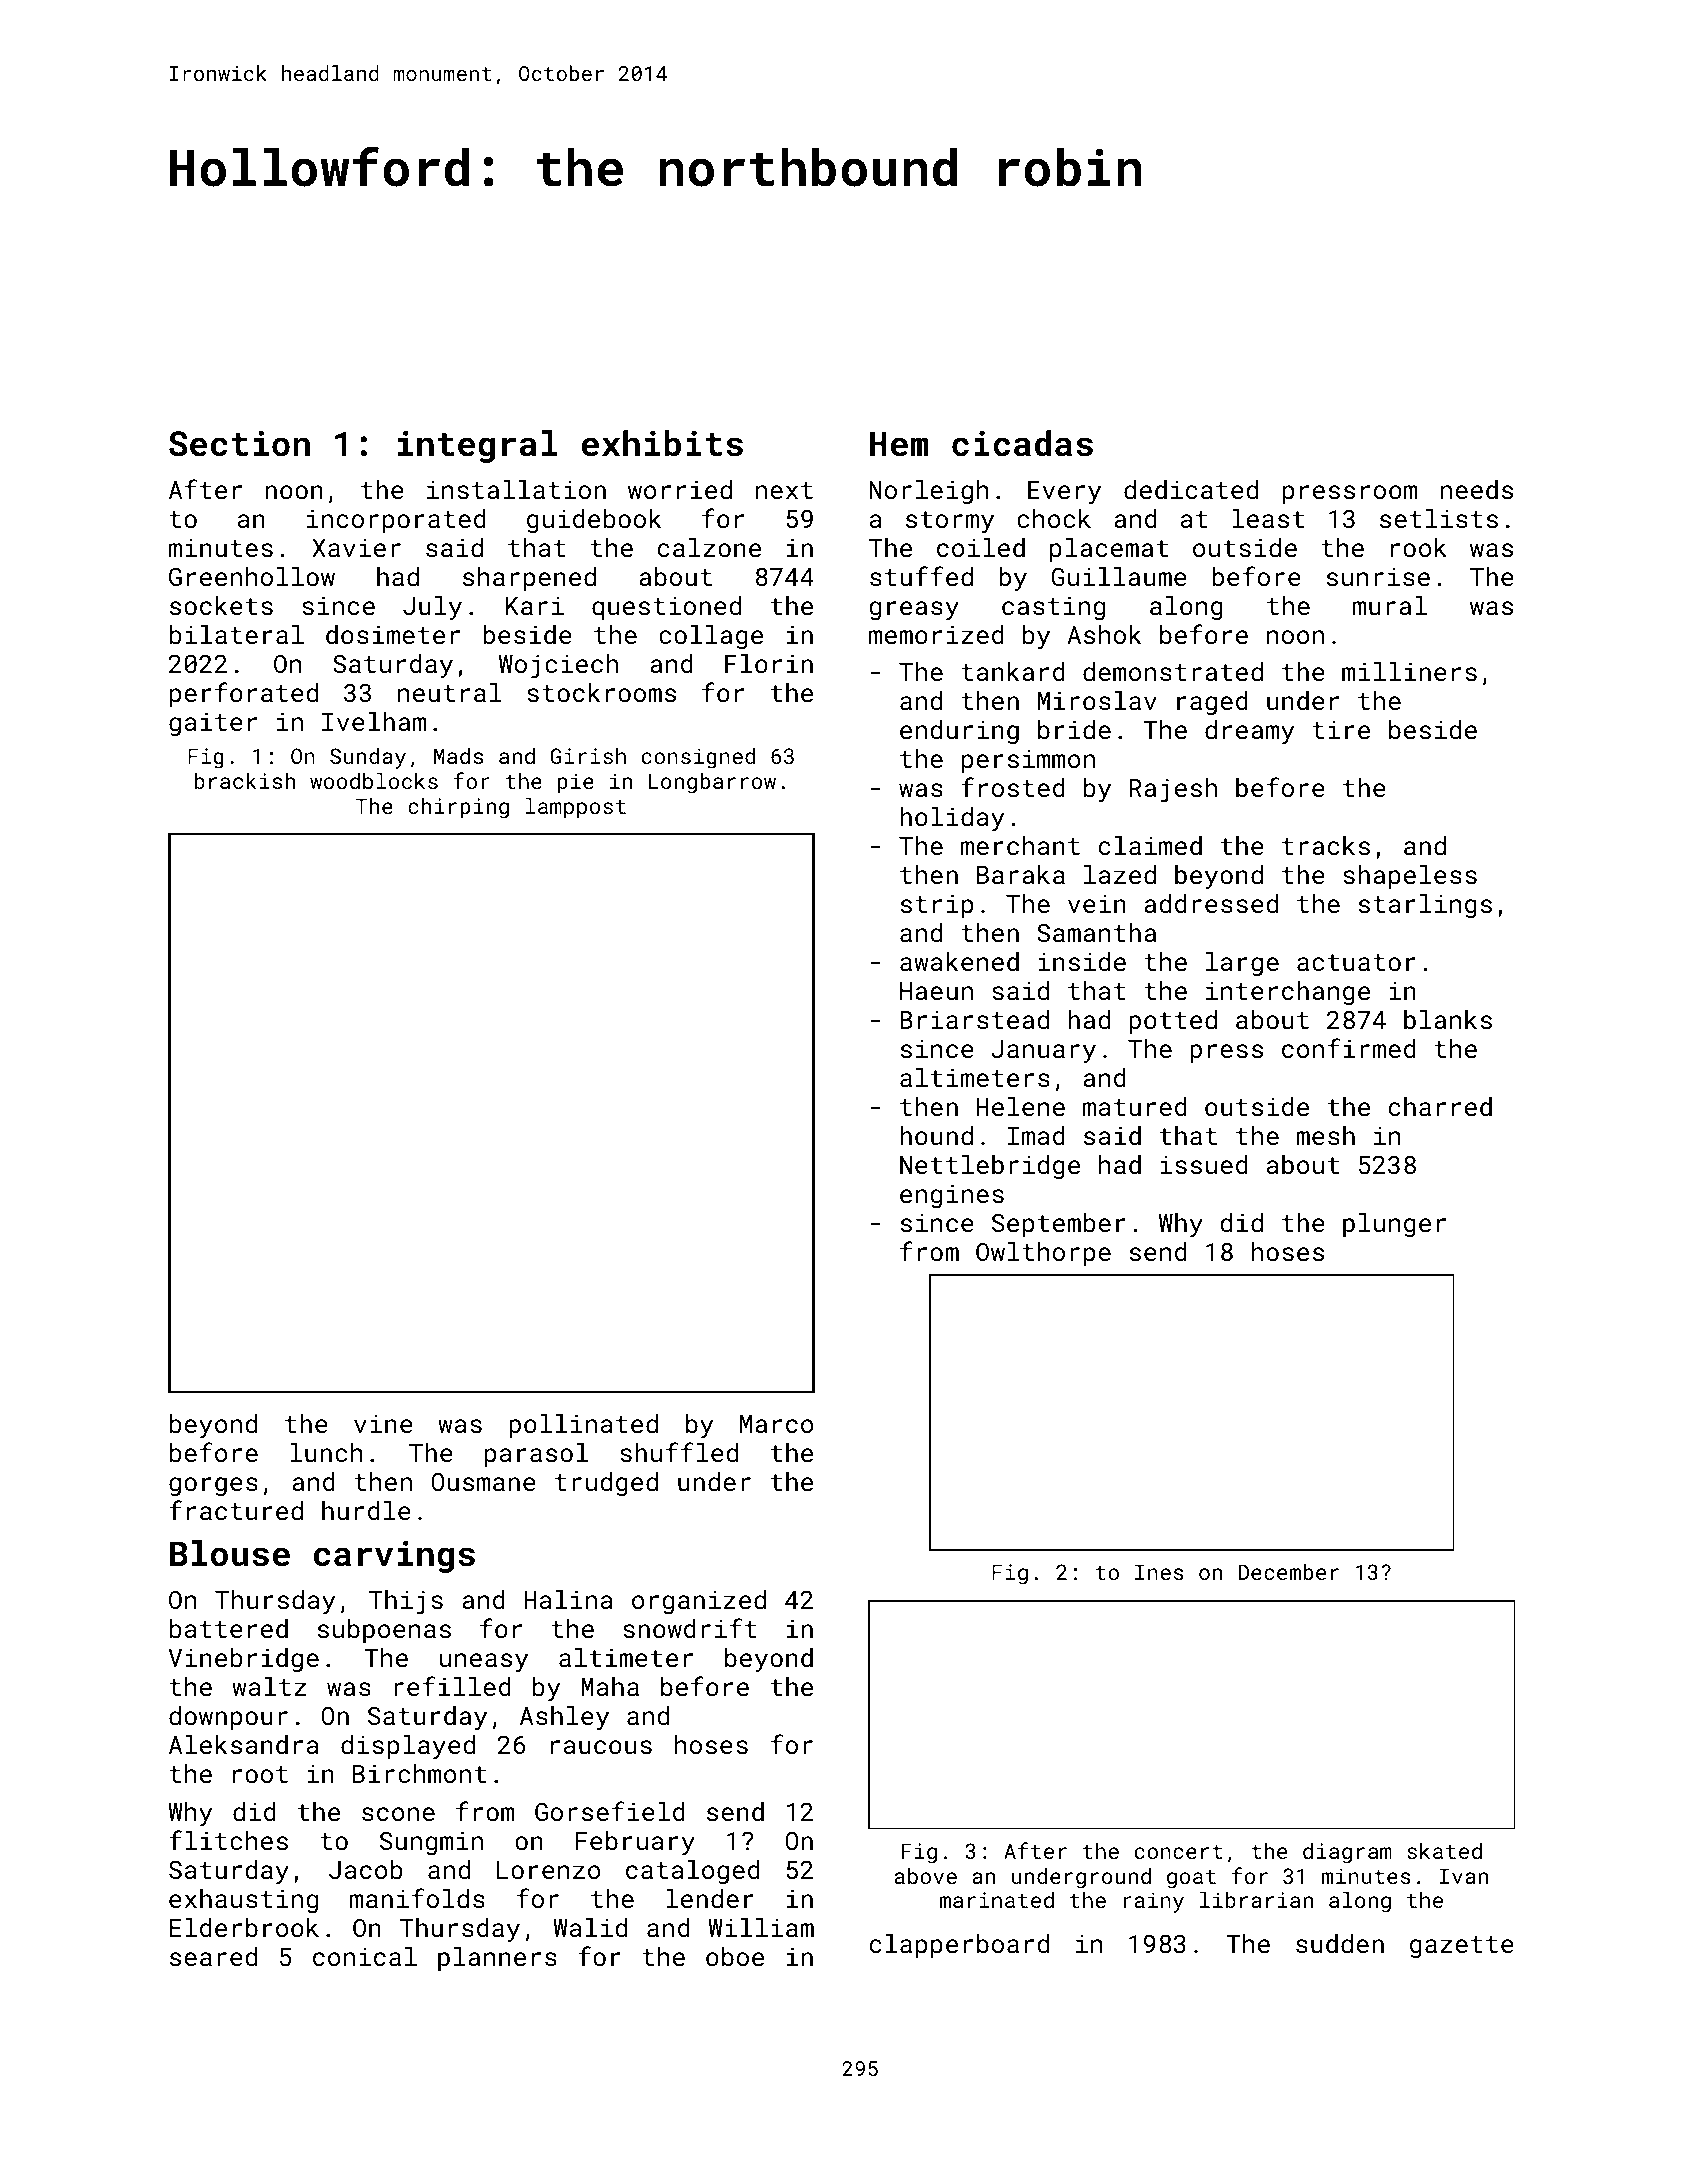 The image size is (1683, 2178). I want to click on Longbarrow, so click(712, 783).
